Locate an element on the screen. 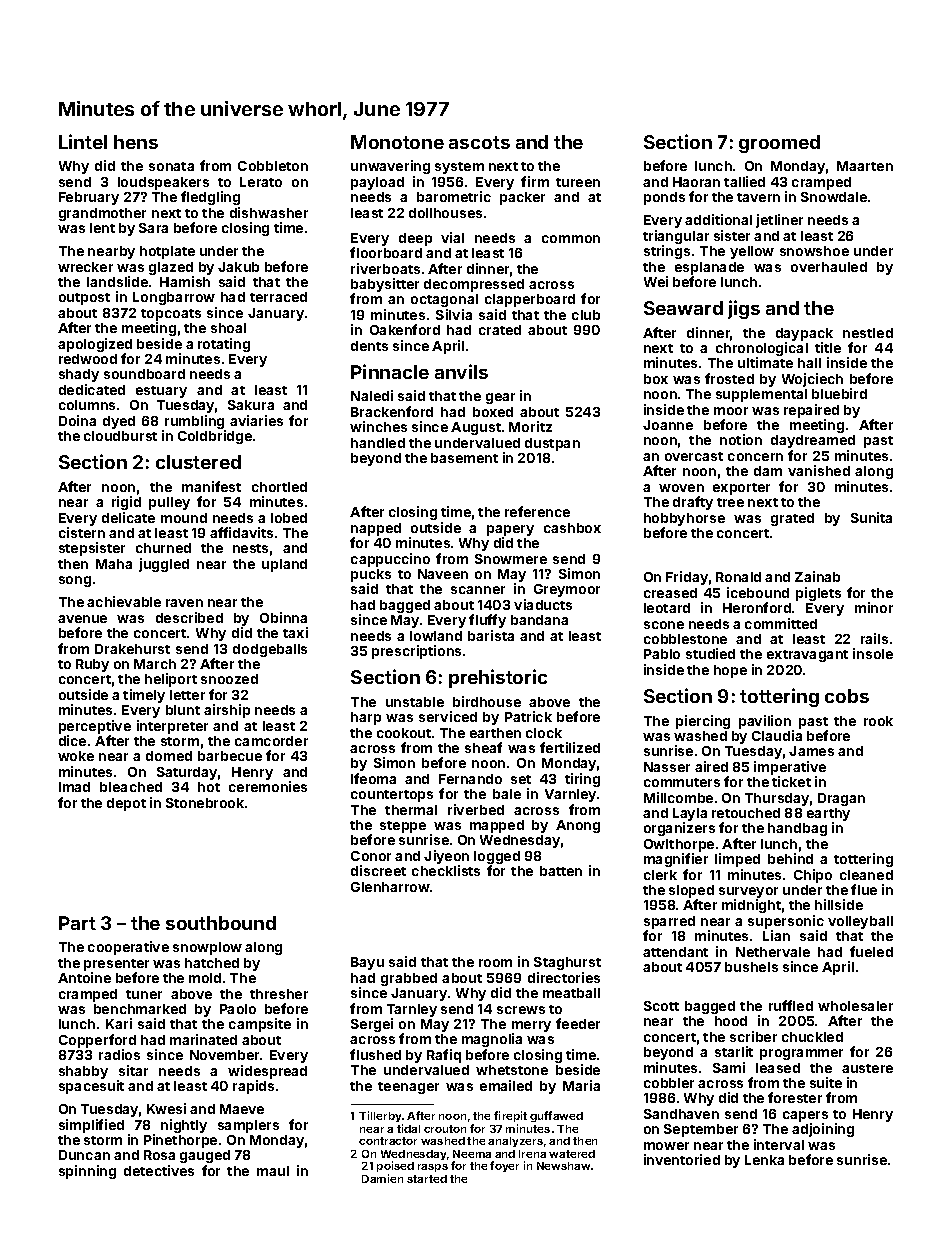 This screenshot has width=952, height=1233. Moritz is located at coordinates (530, 426).
